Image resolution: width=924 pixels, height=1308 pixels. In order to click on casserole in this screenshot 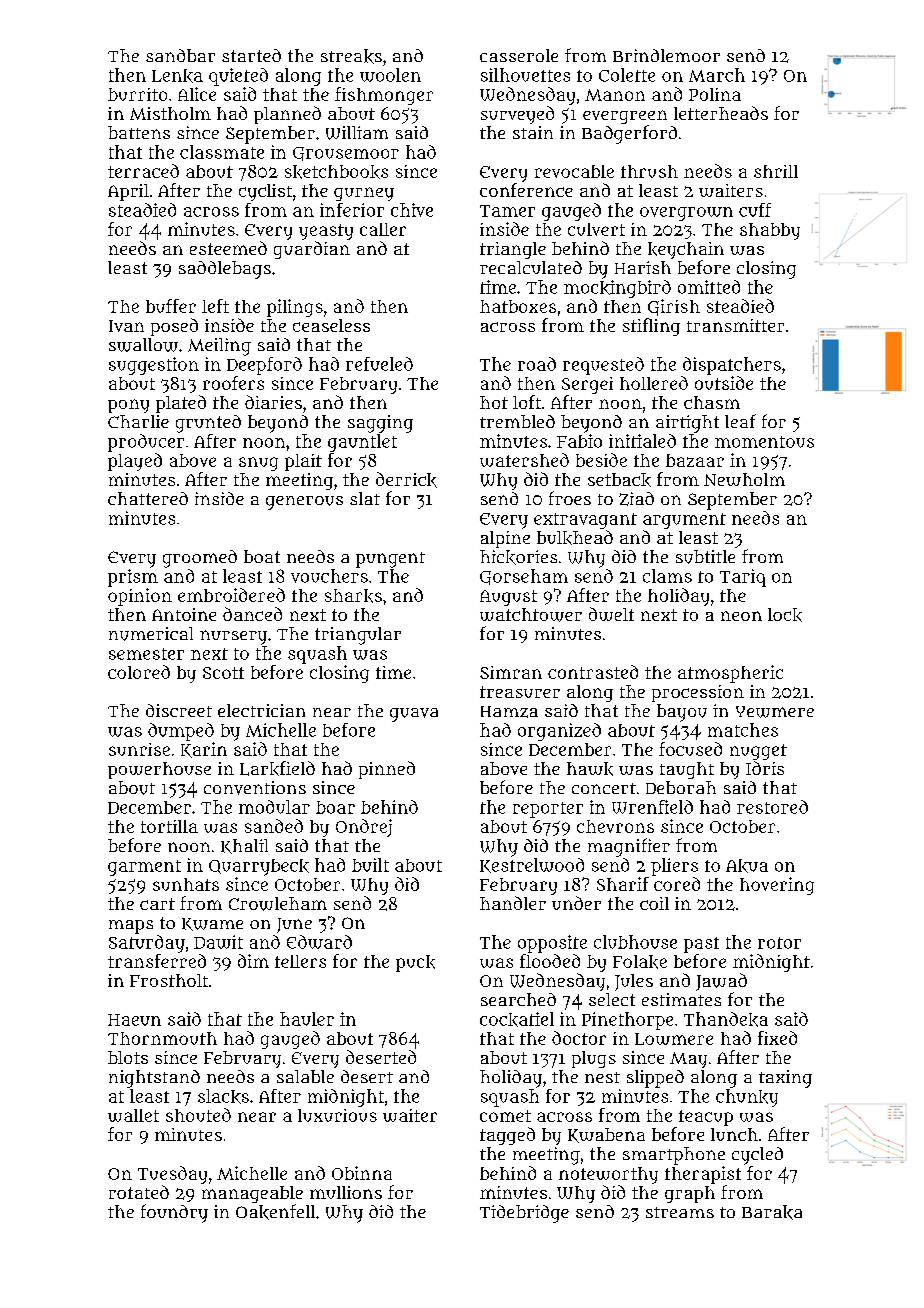, I will do `click(519, 55)`.
